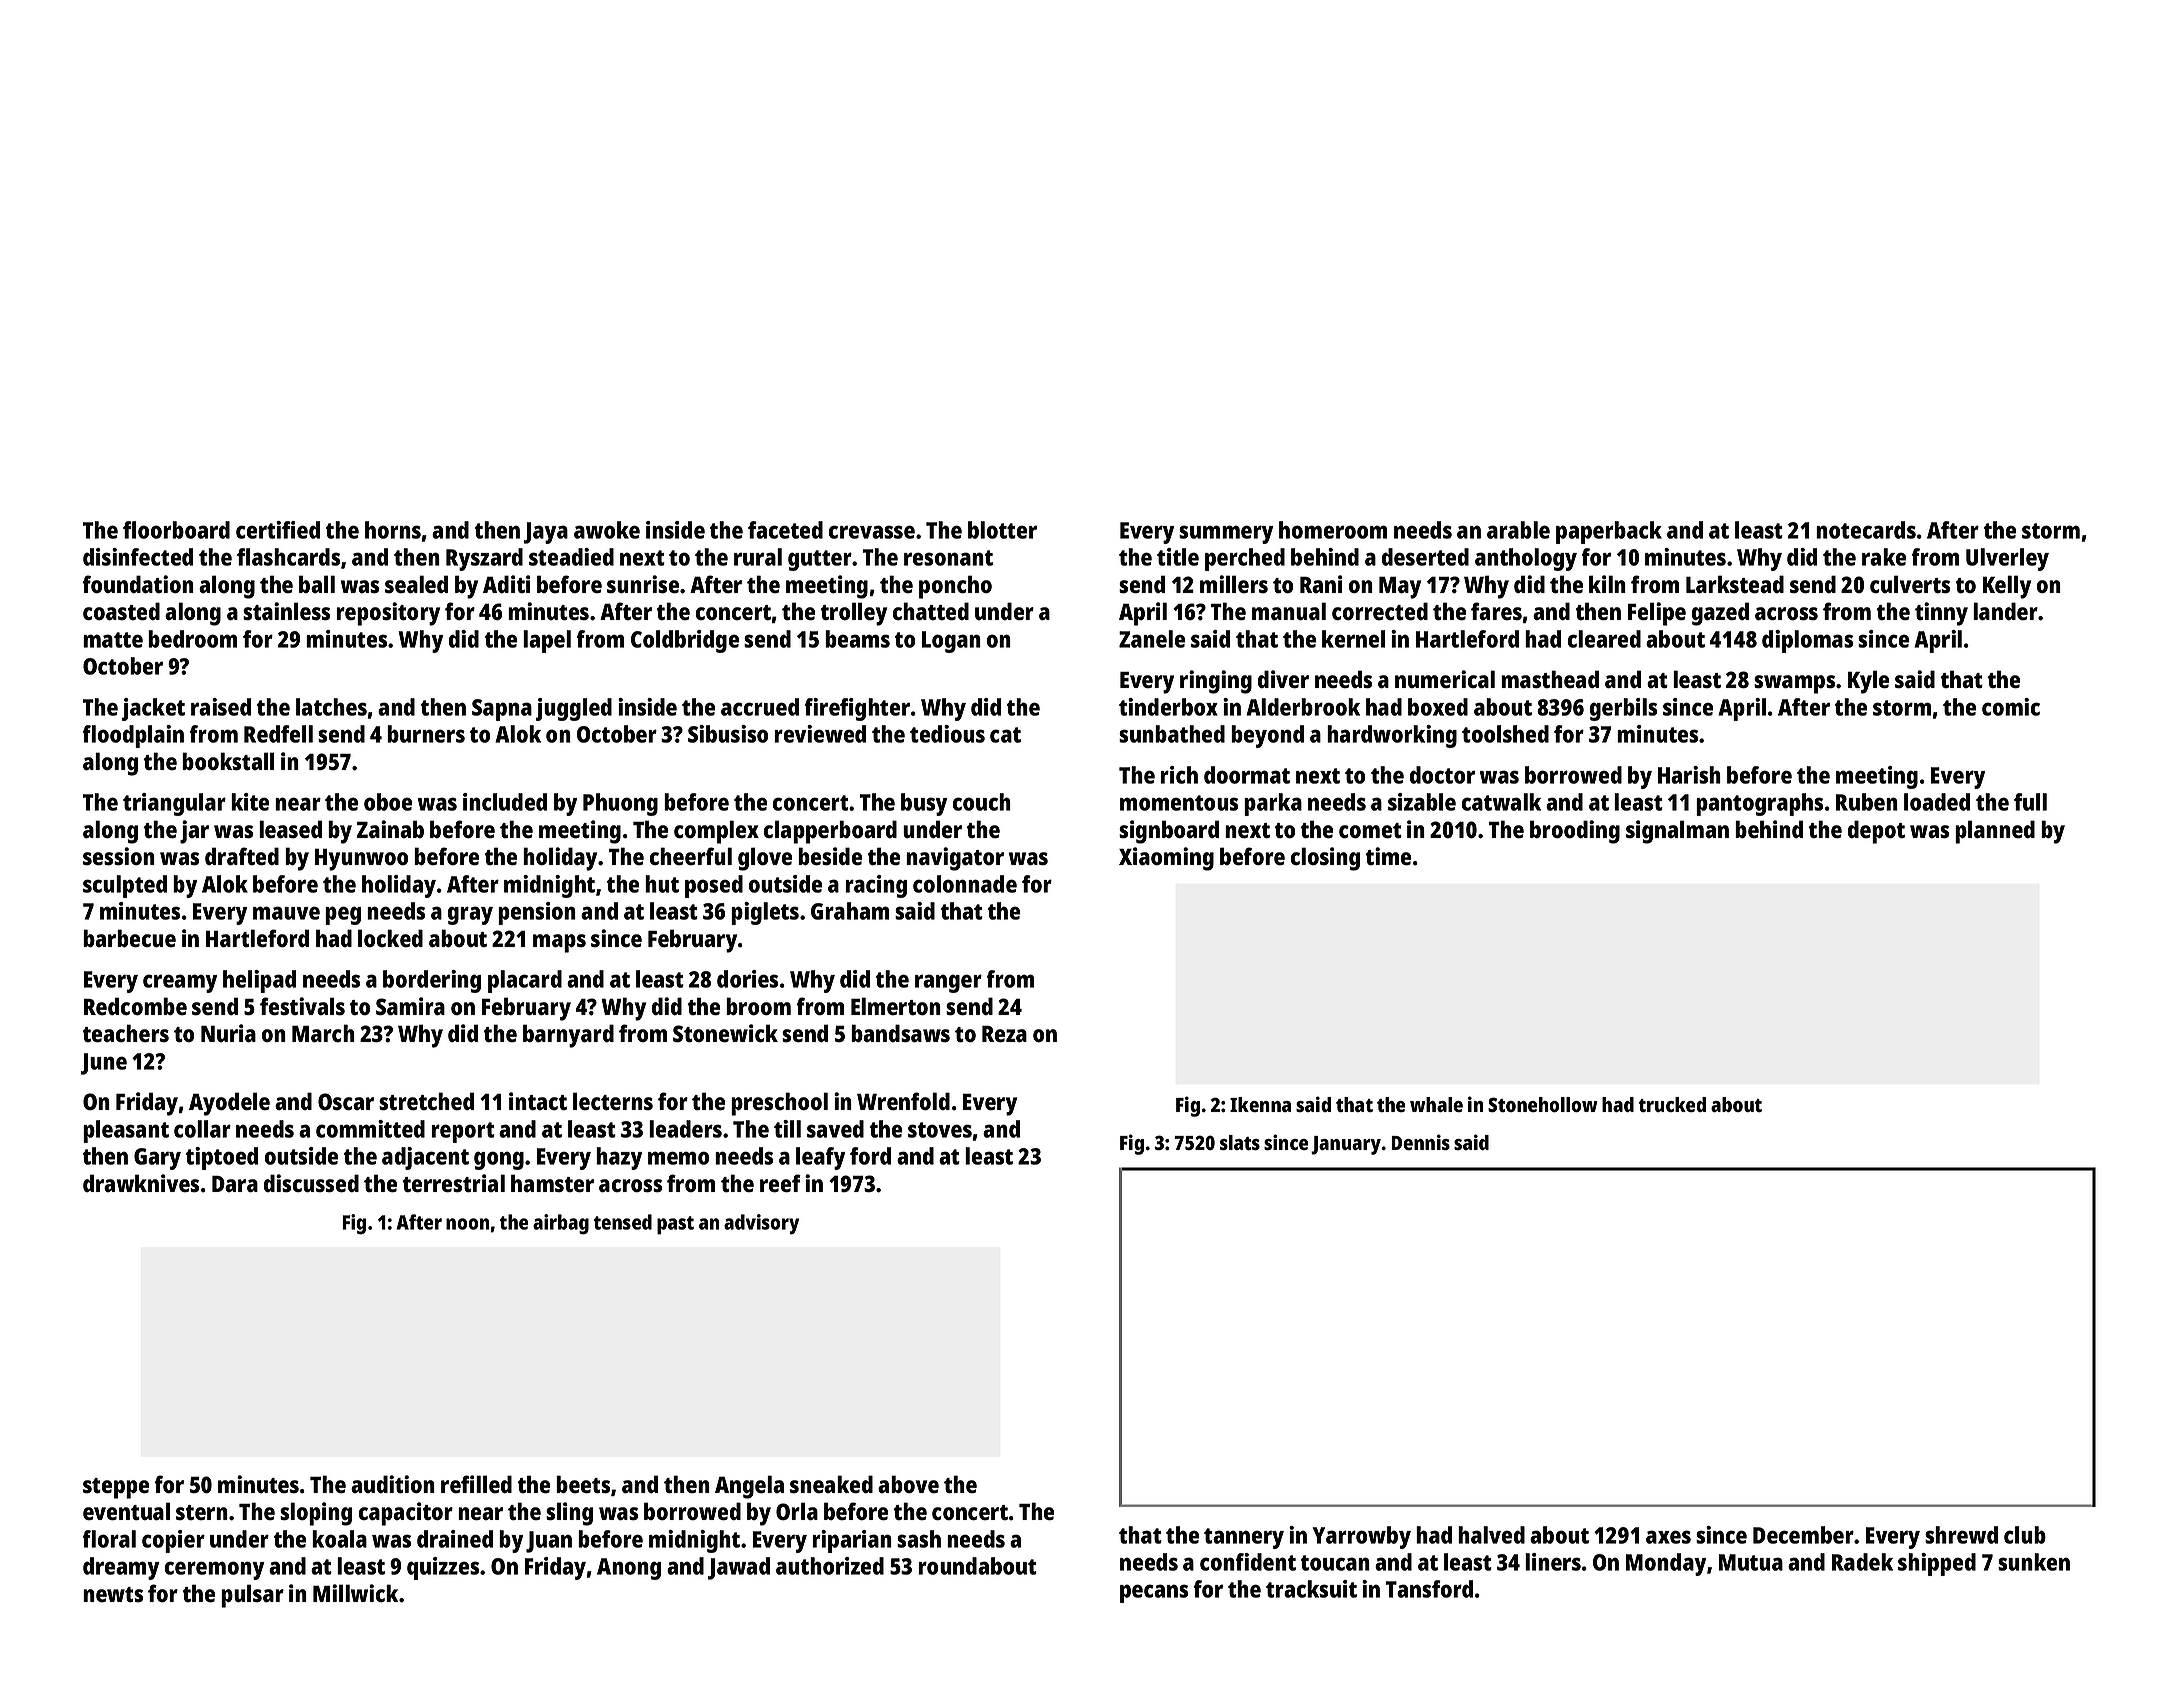  What do you see at coordinates (1672, 1104) in the image?
I see `trucked` at bounding box center [1672, 1104].
